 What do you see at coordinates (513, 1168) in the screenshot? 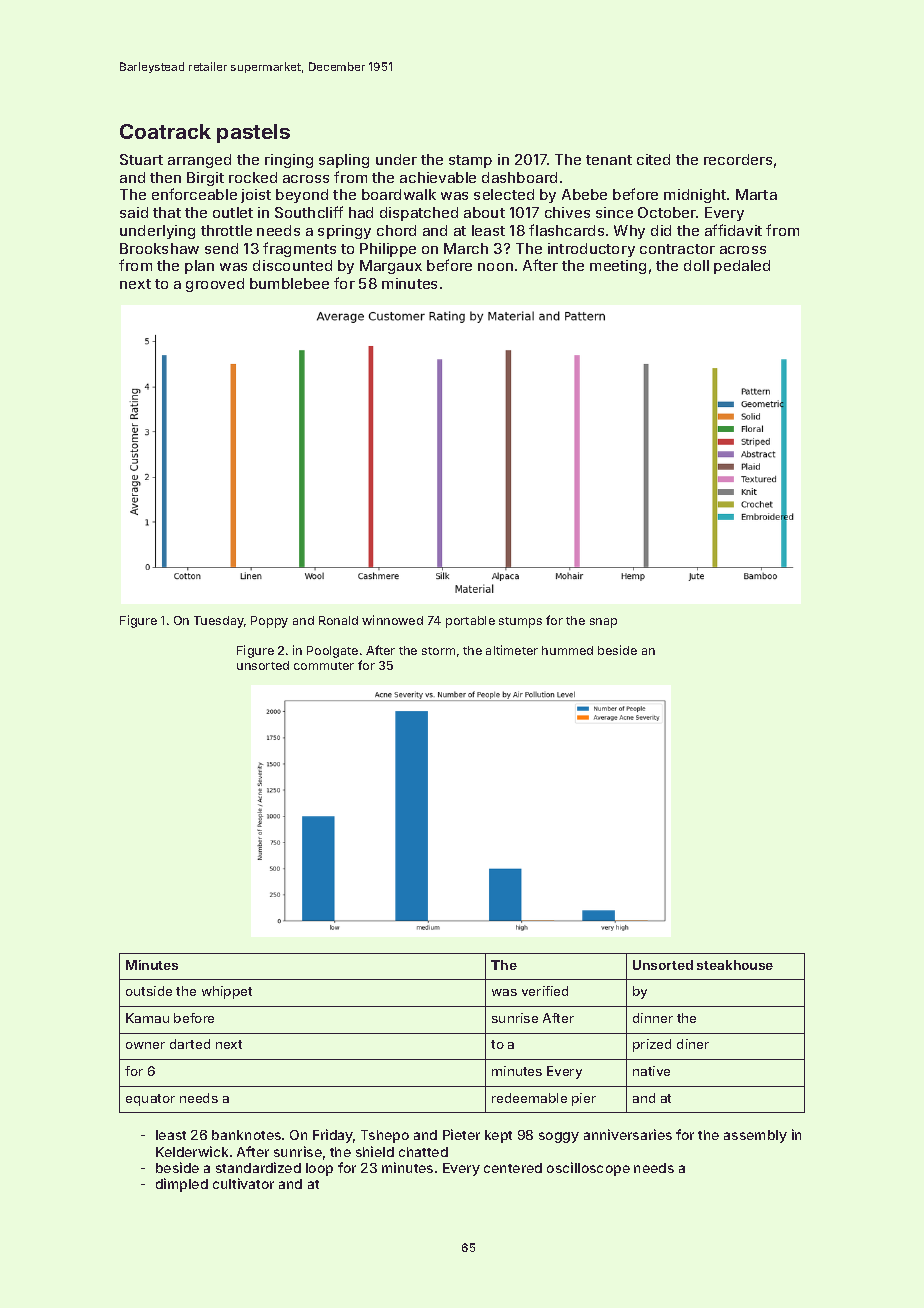
I see `centered` at bounding box center [513, 1168].
